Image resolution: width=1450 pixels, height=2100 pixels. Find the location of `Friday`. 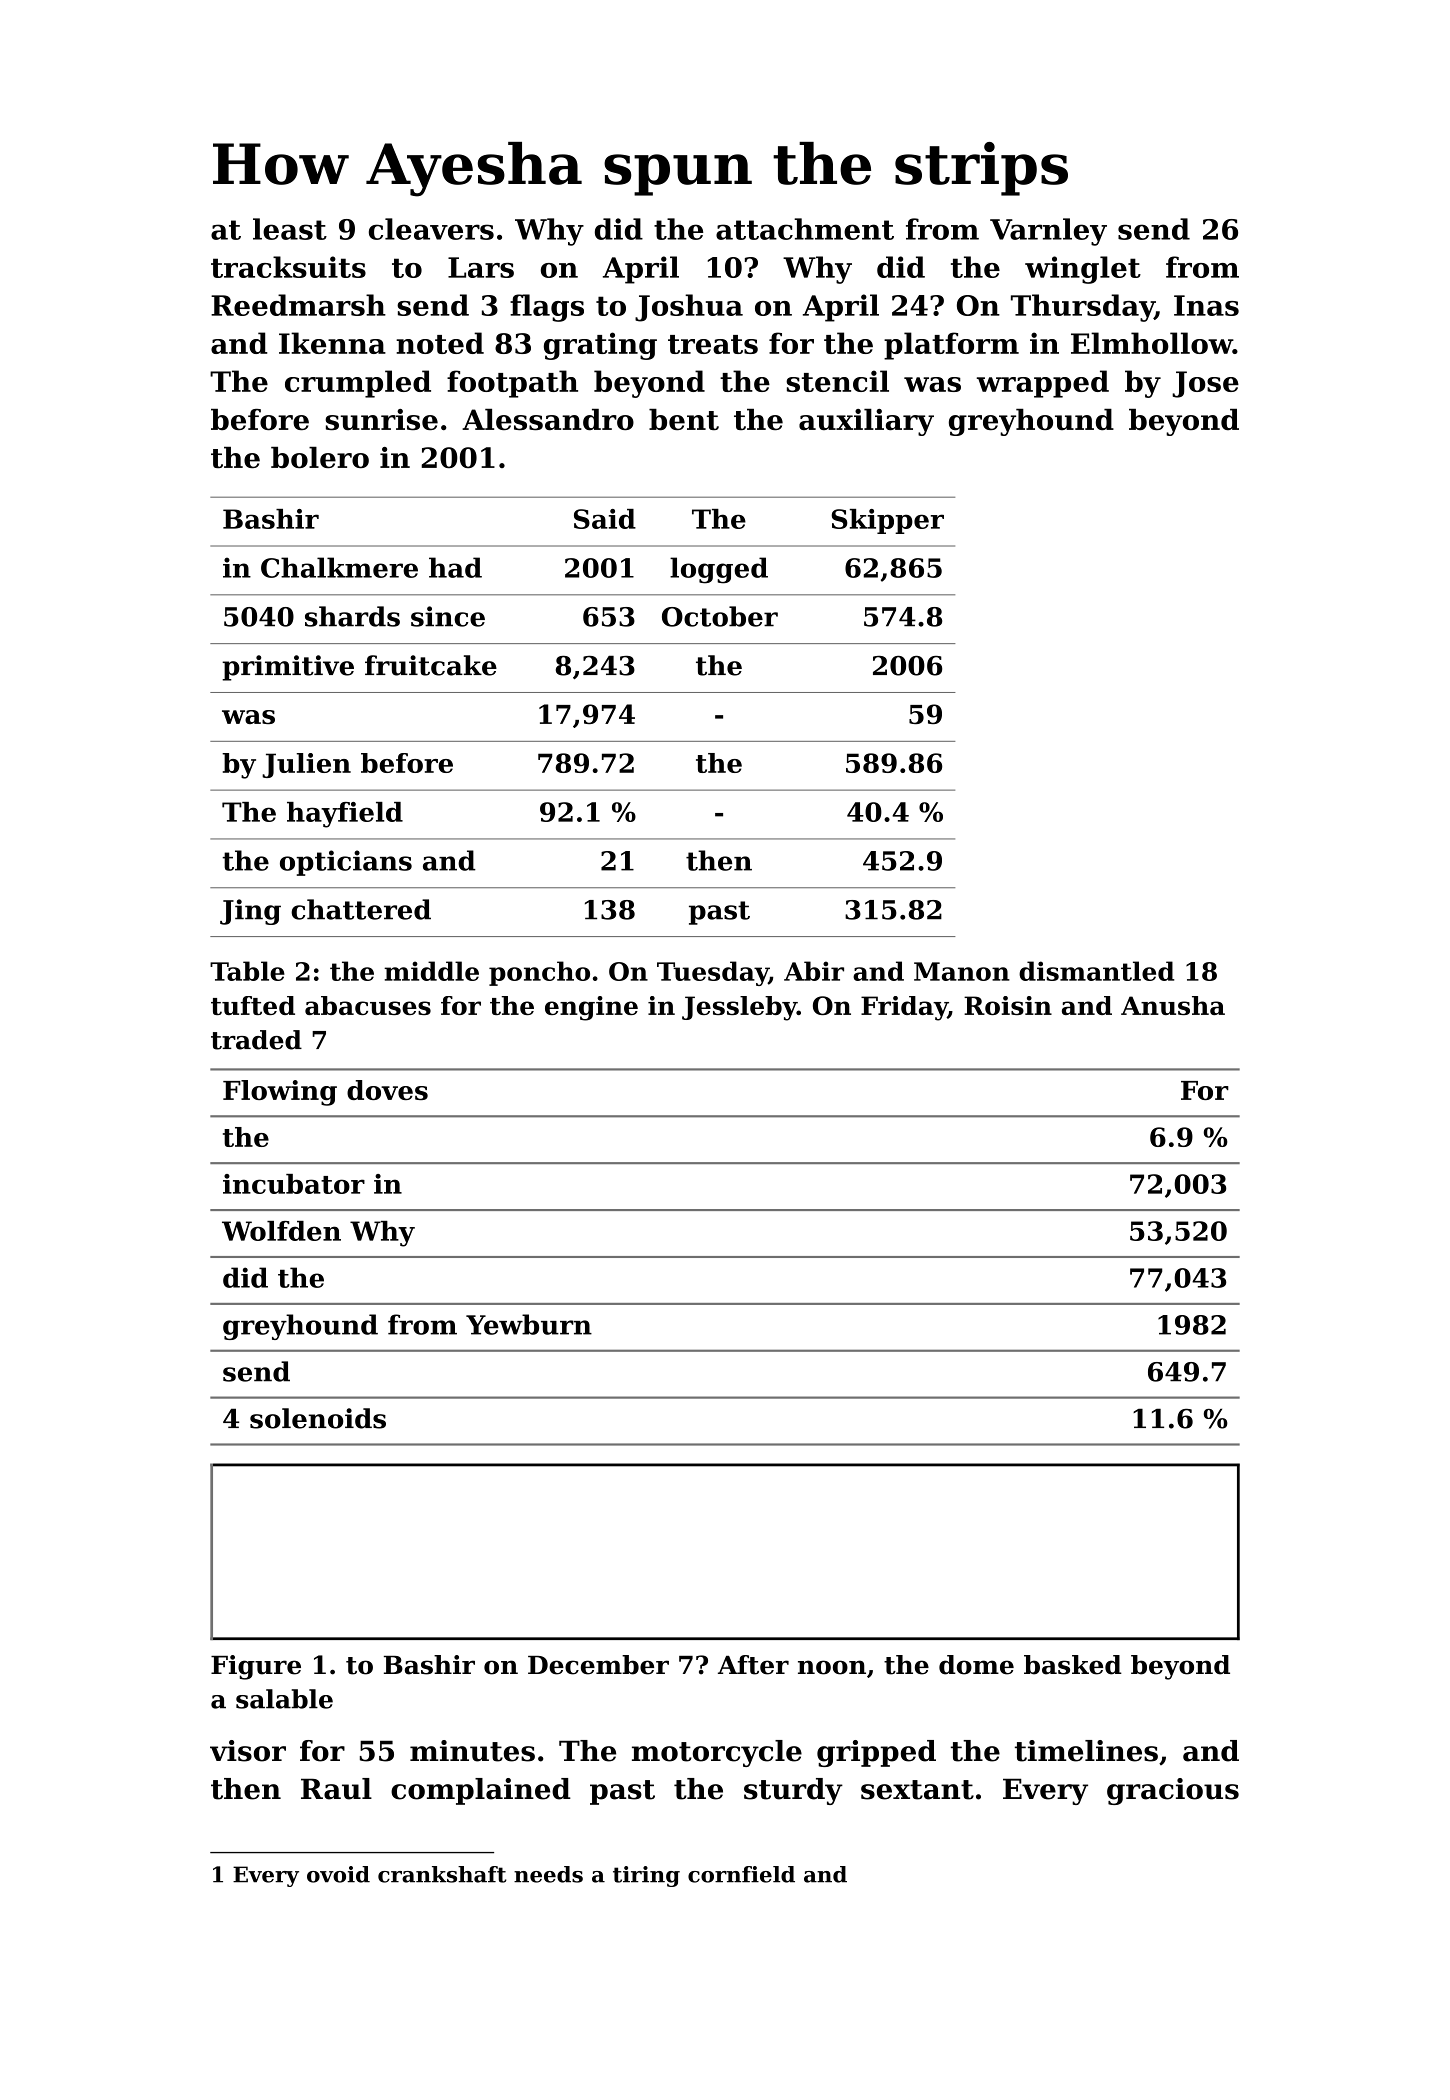

Friday is located at coordinates (904, 1008).
